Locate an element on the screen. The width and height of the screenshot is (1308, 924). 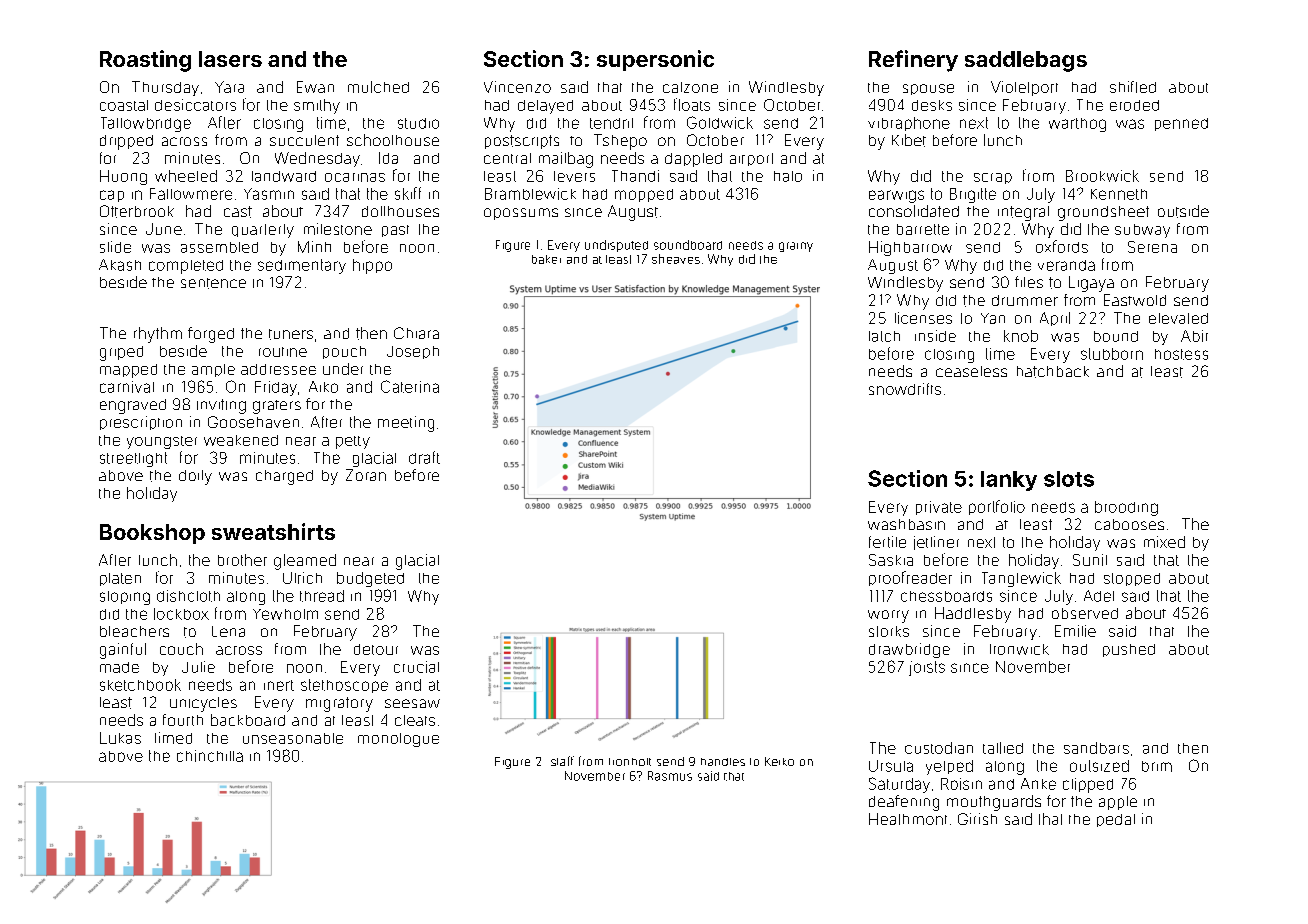
shifted is located at coordinates (1133, 87).
